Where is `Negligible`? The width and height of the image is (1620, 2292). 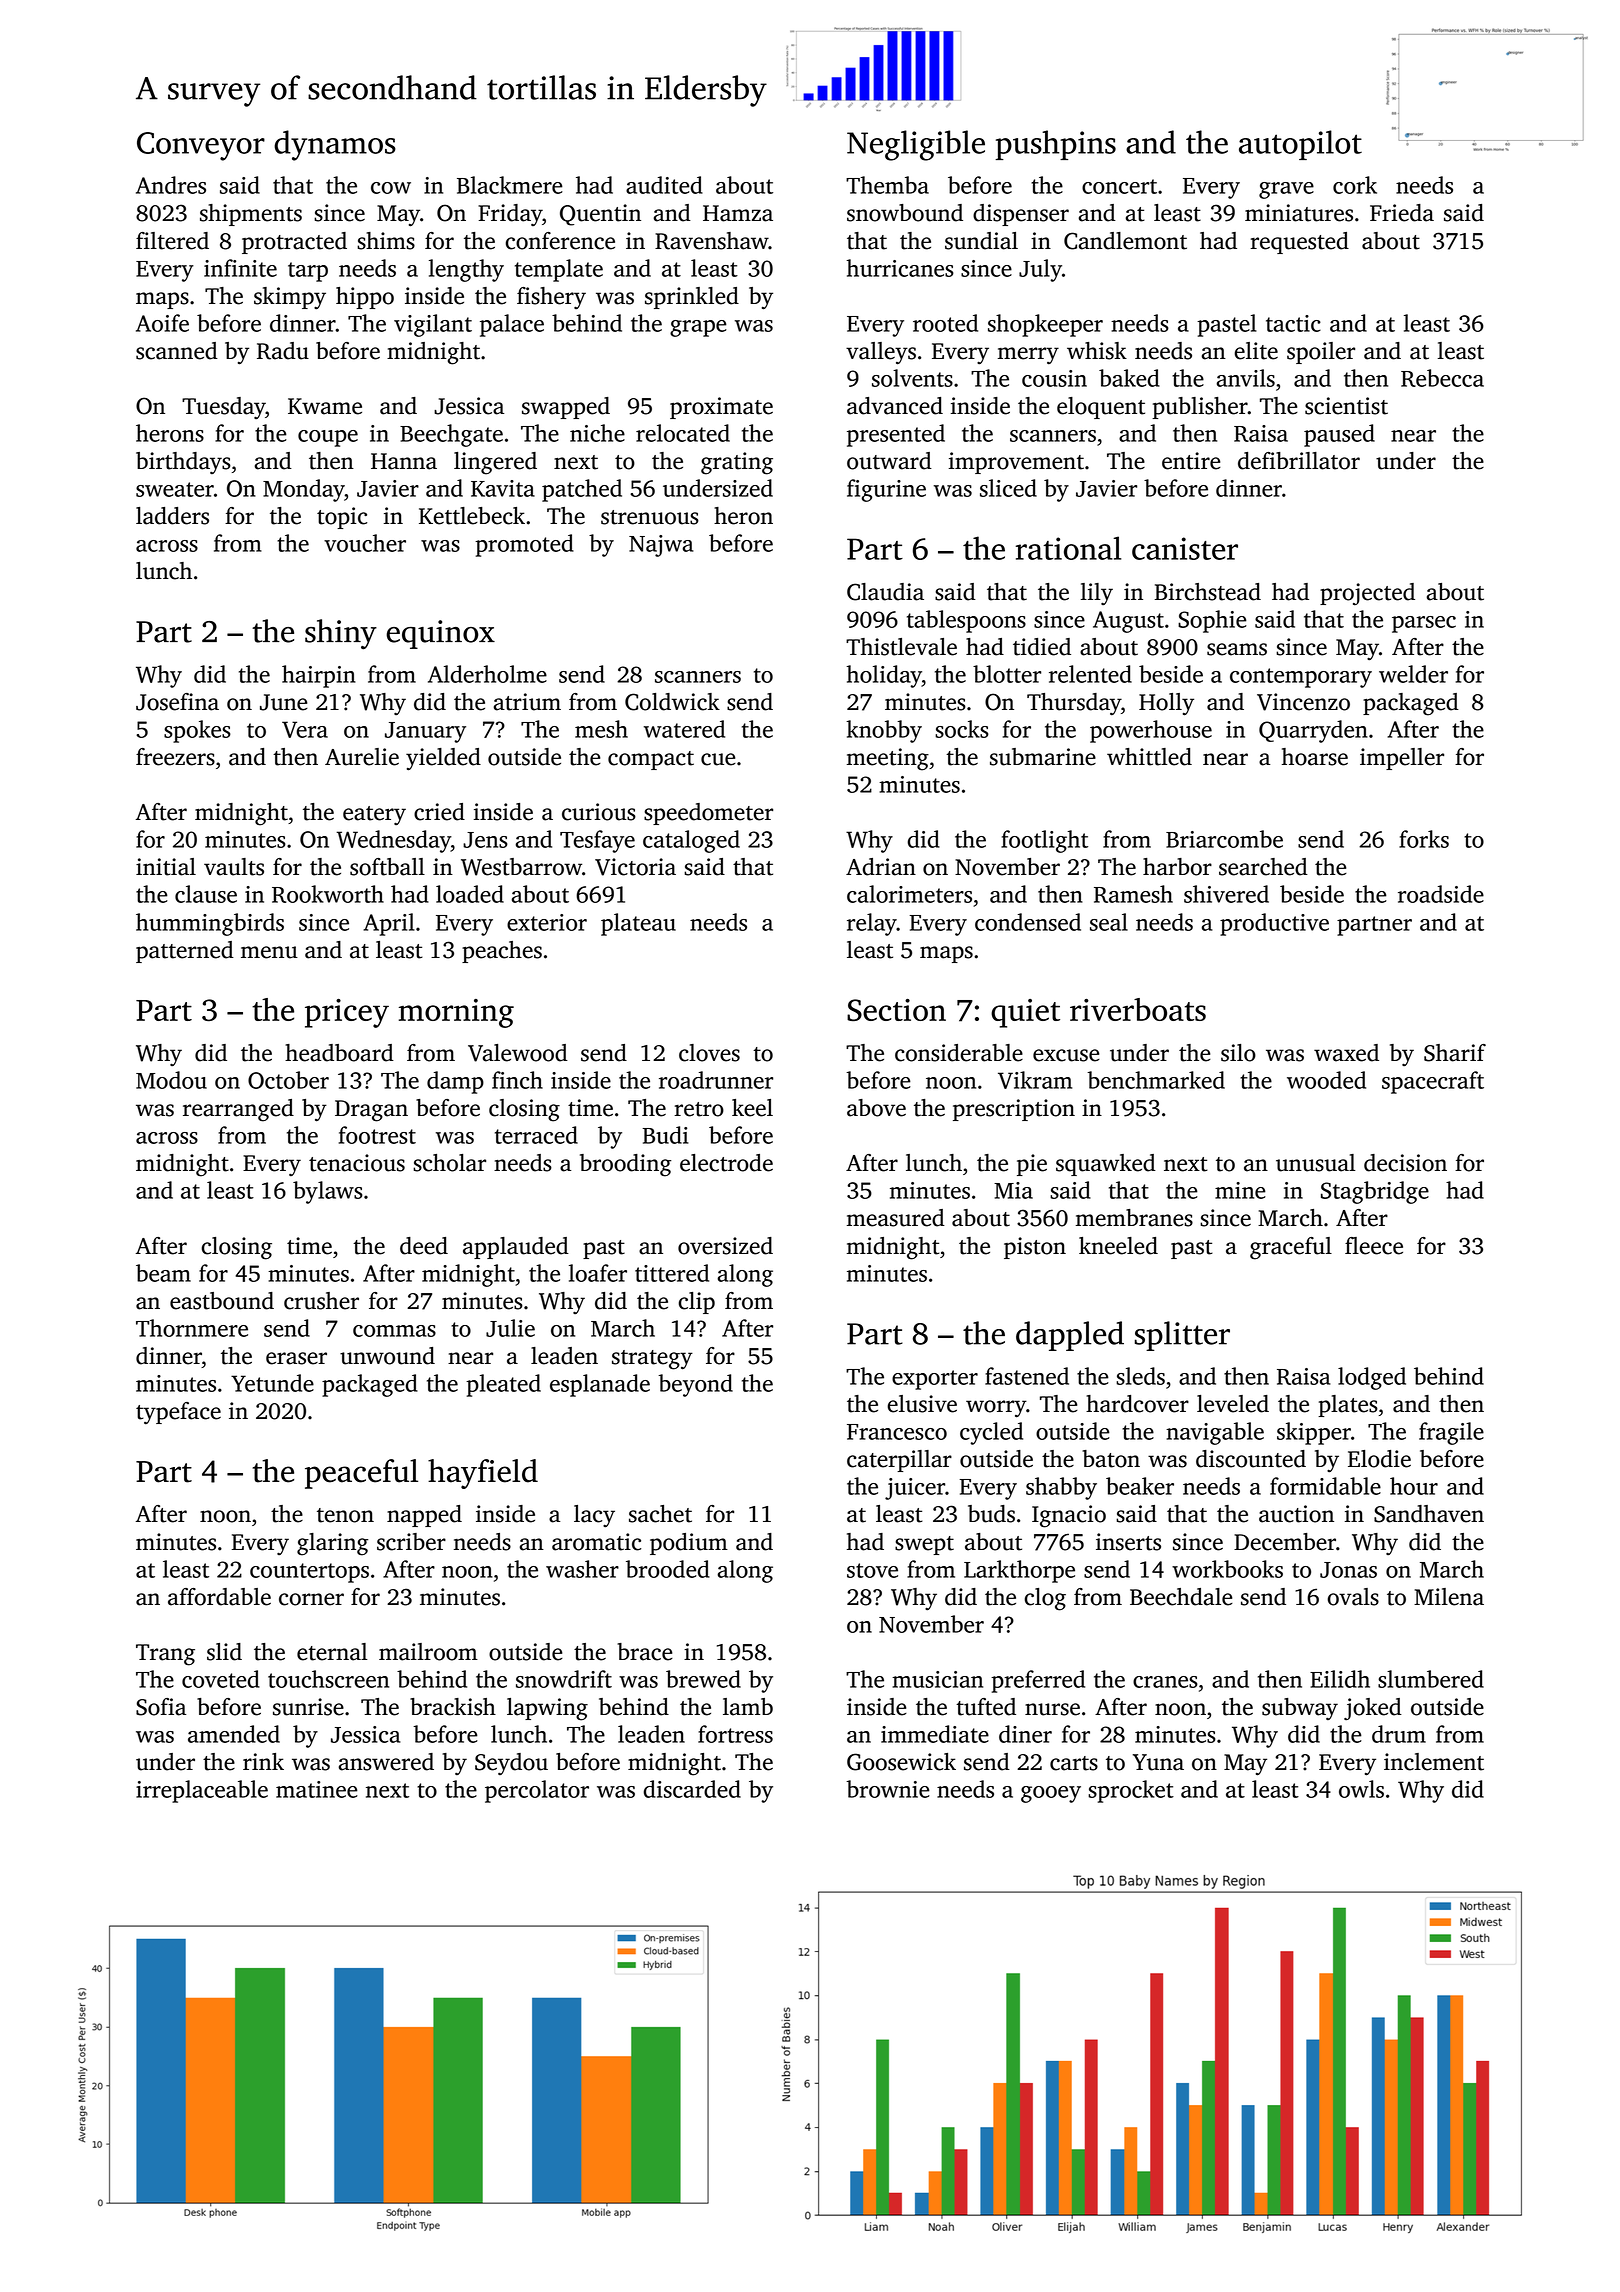 Negligible is located at coordinates (916, 145).
